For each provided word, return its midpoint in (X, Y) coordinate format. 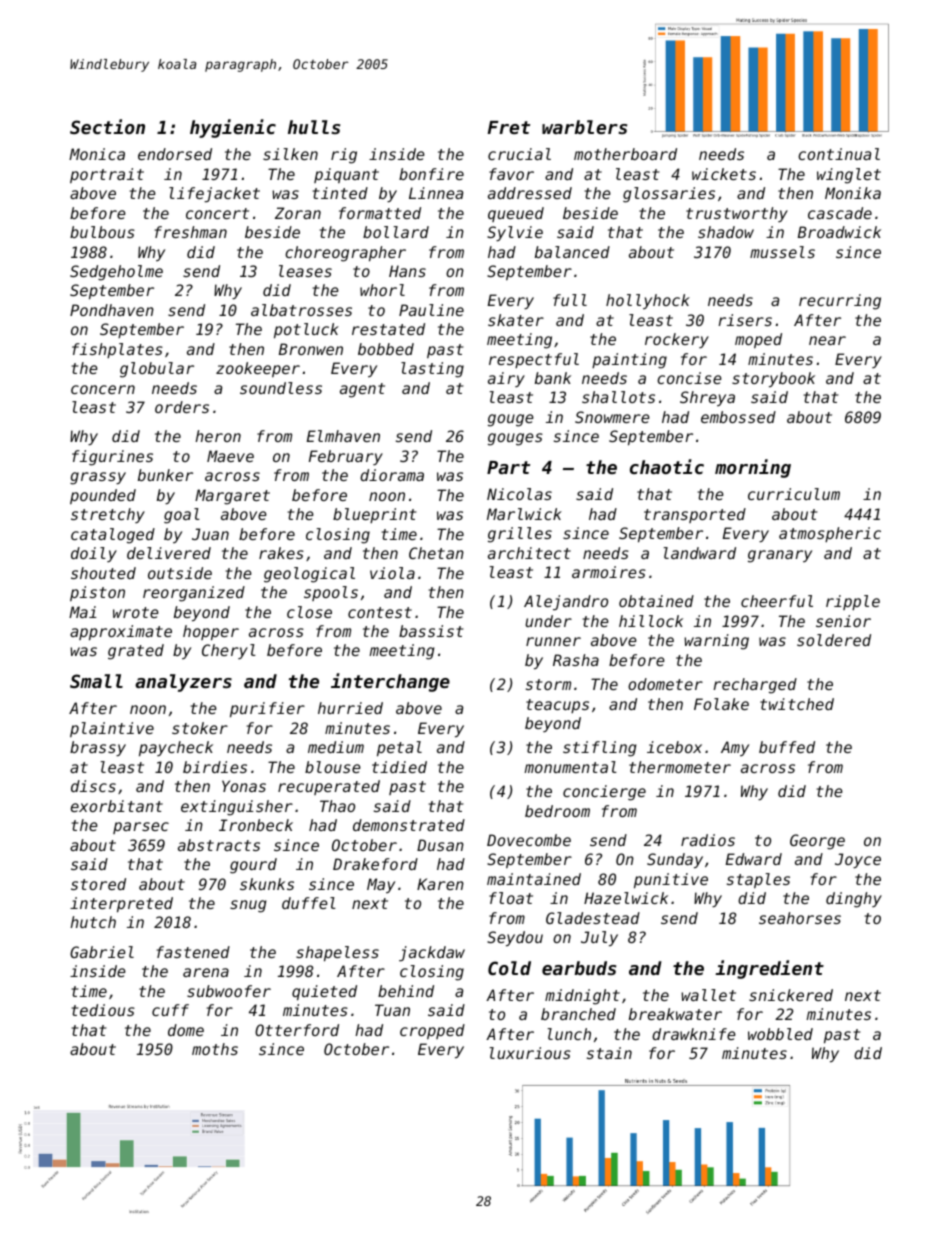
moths (215, 1049)
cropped (432, 1031)
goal (182, 516)
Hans (407, 271)
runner (553, 641)
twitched (797, 704)
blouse (333, 767)
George (817, 842)
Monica (97, 154)
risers (745, 320)
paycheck (176, 748)
